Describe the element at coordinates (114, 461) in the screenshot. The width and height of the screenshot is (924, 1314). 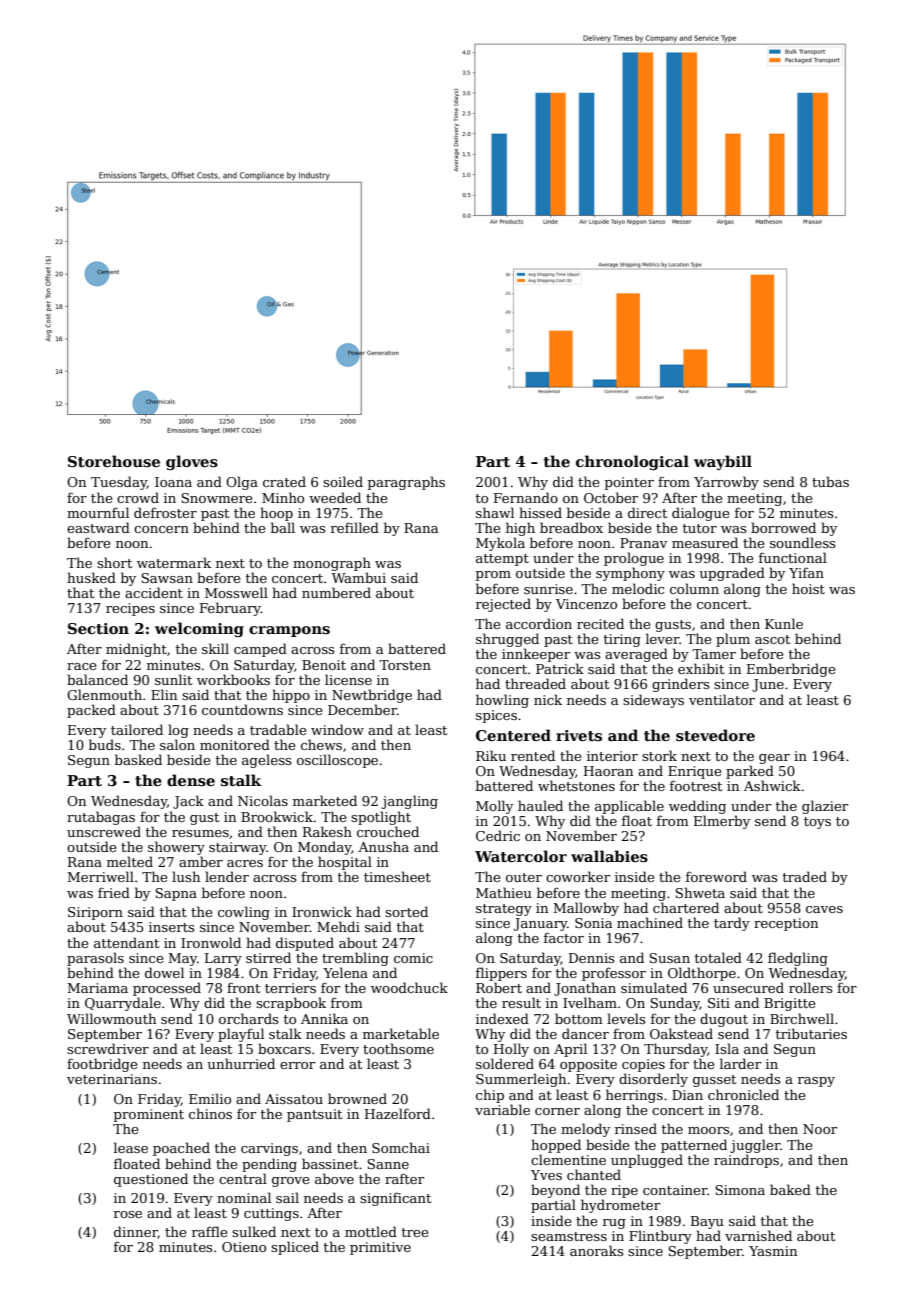
I see `Storehouse` at that location.
